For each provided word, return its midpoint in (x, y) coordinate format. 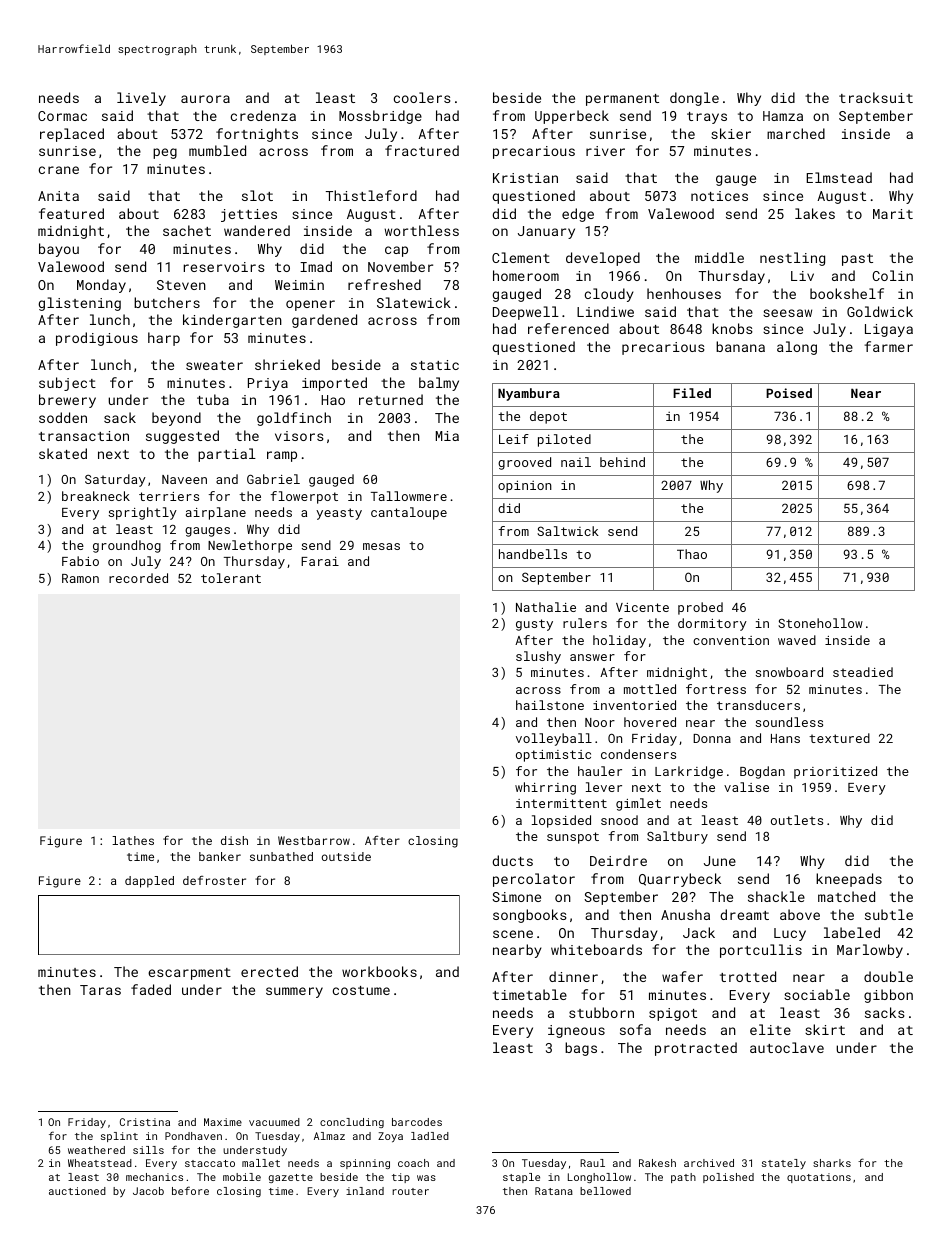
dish (234, 840)
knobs (732, 328)
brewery (67, 401)
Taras (100, 990)
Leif (514, 439)
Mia (447, 436)
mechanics (154, 1177)
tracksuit (876, 97)
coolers (422, 97)
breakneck (96, 496)
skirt (825, 1029)
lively (141, 99)
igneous (576, 1031)
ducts (512, 860)
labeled (852, 932)
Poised (789, 393)
